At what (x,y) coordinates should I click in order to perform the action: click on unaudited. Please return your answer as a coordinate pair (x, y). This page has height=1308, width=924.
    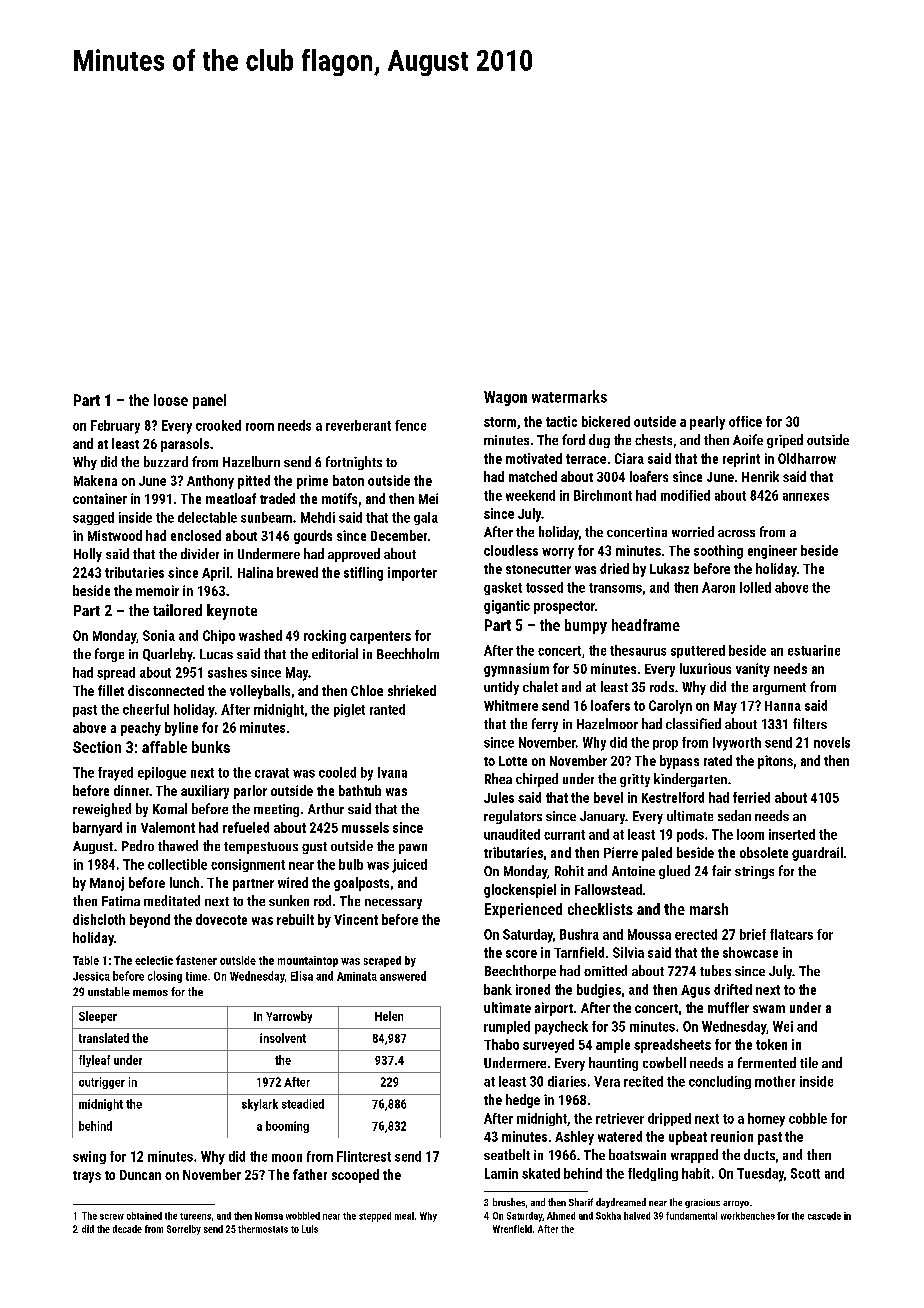
    Looking at the image, I should click on (512, 834).
